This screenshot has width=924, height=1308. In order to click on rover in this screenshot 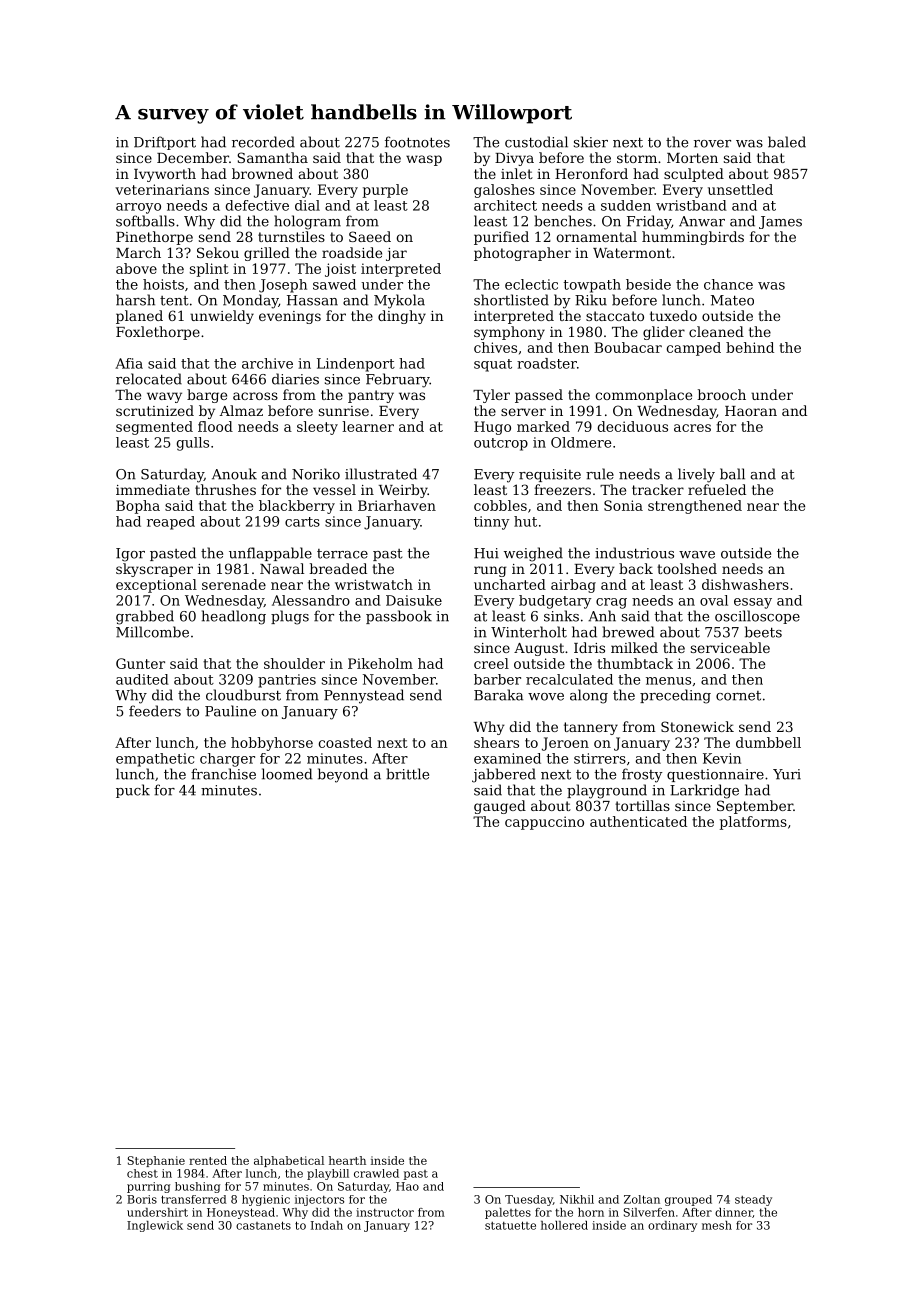, I will do `click(712, 144)`.
